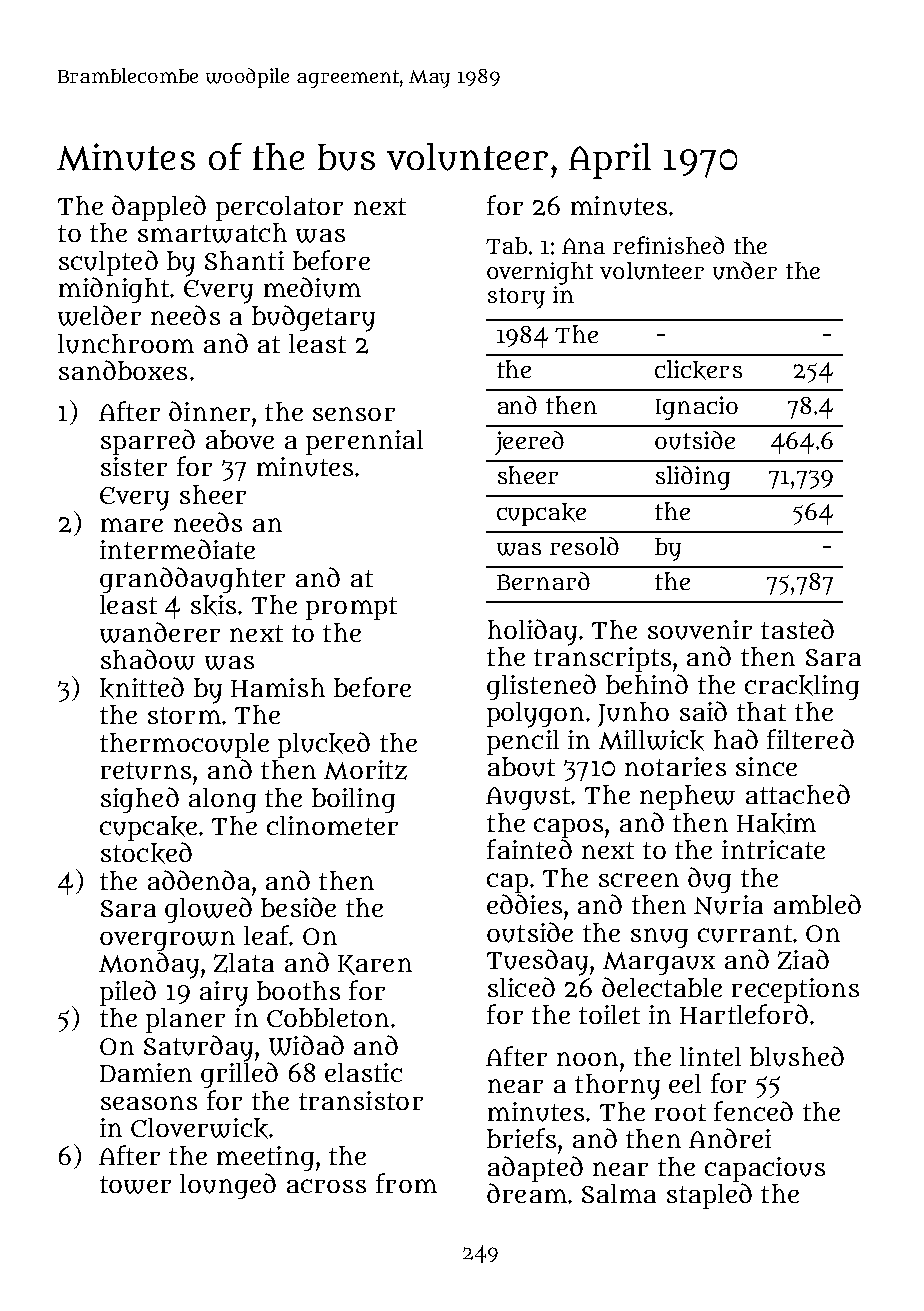 This screenshot has width=924, height=1311. I want to click on under, so click(745, 270).
